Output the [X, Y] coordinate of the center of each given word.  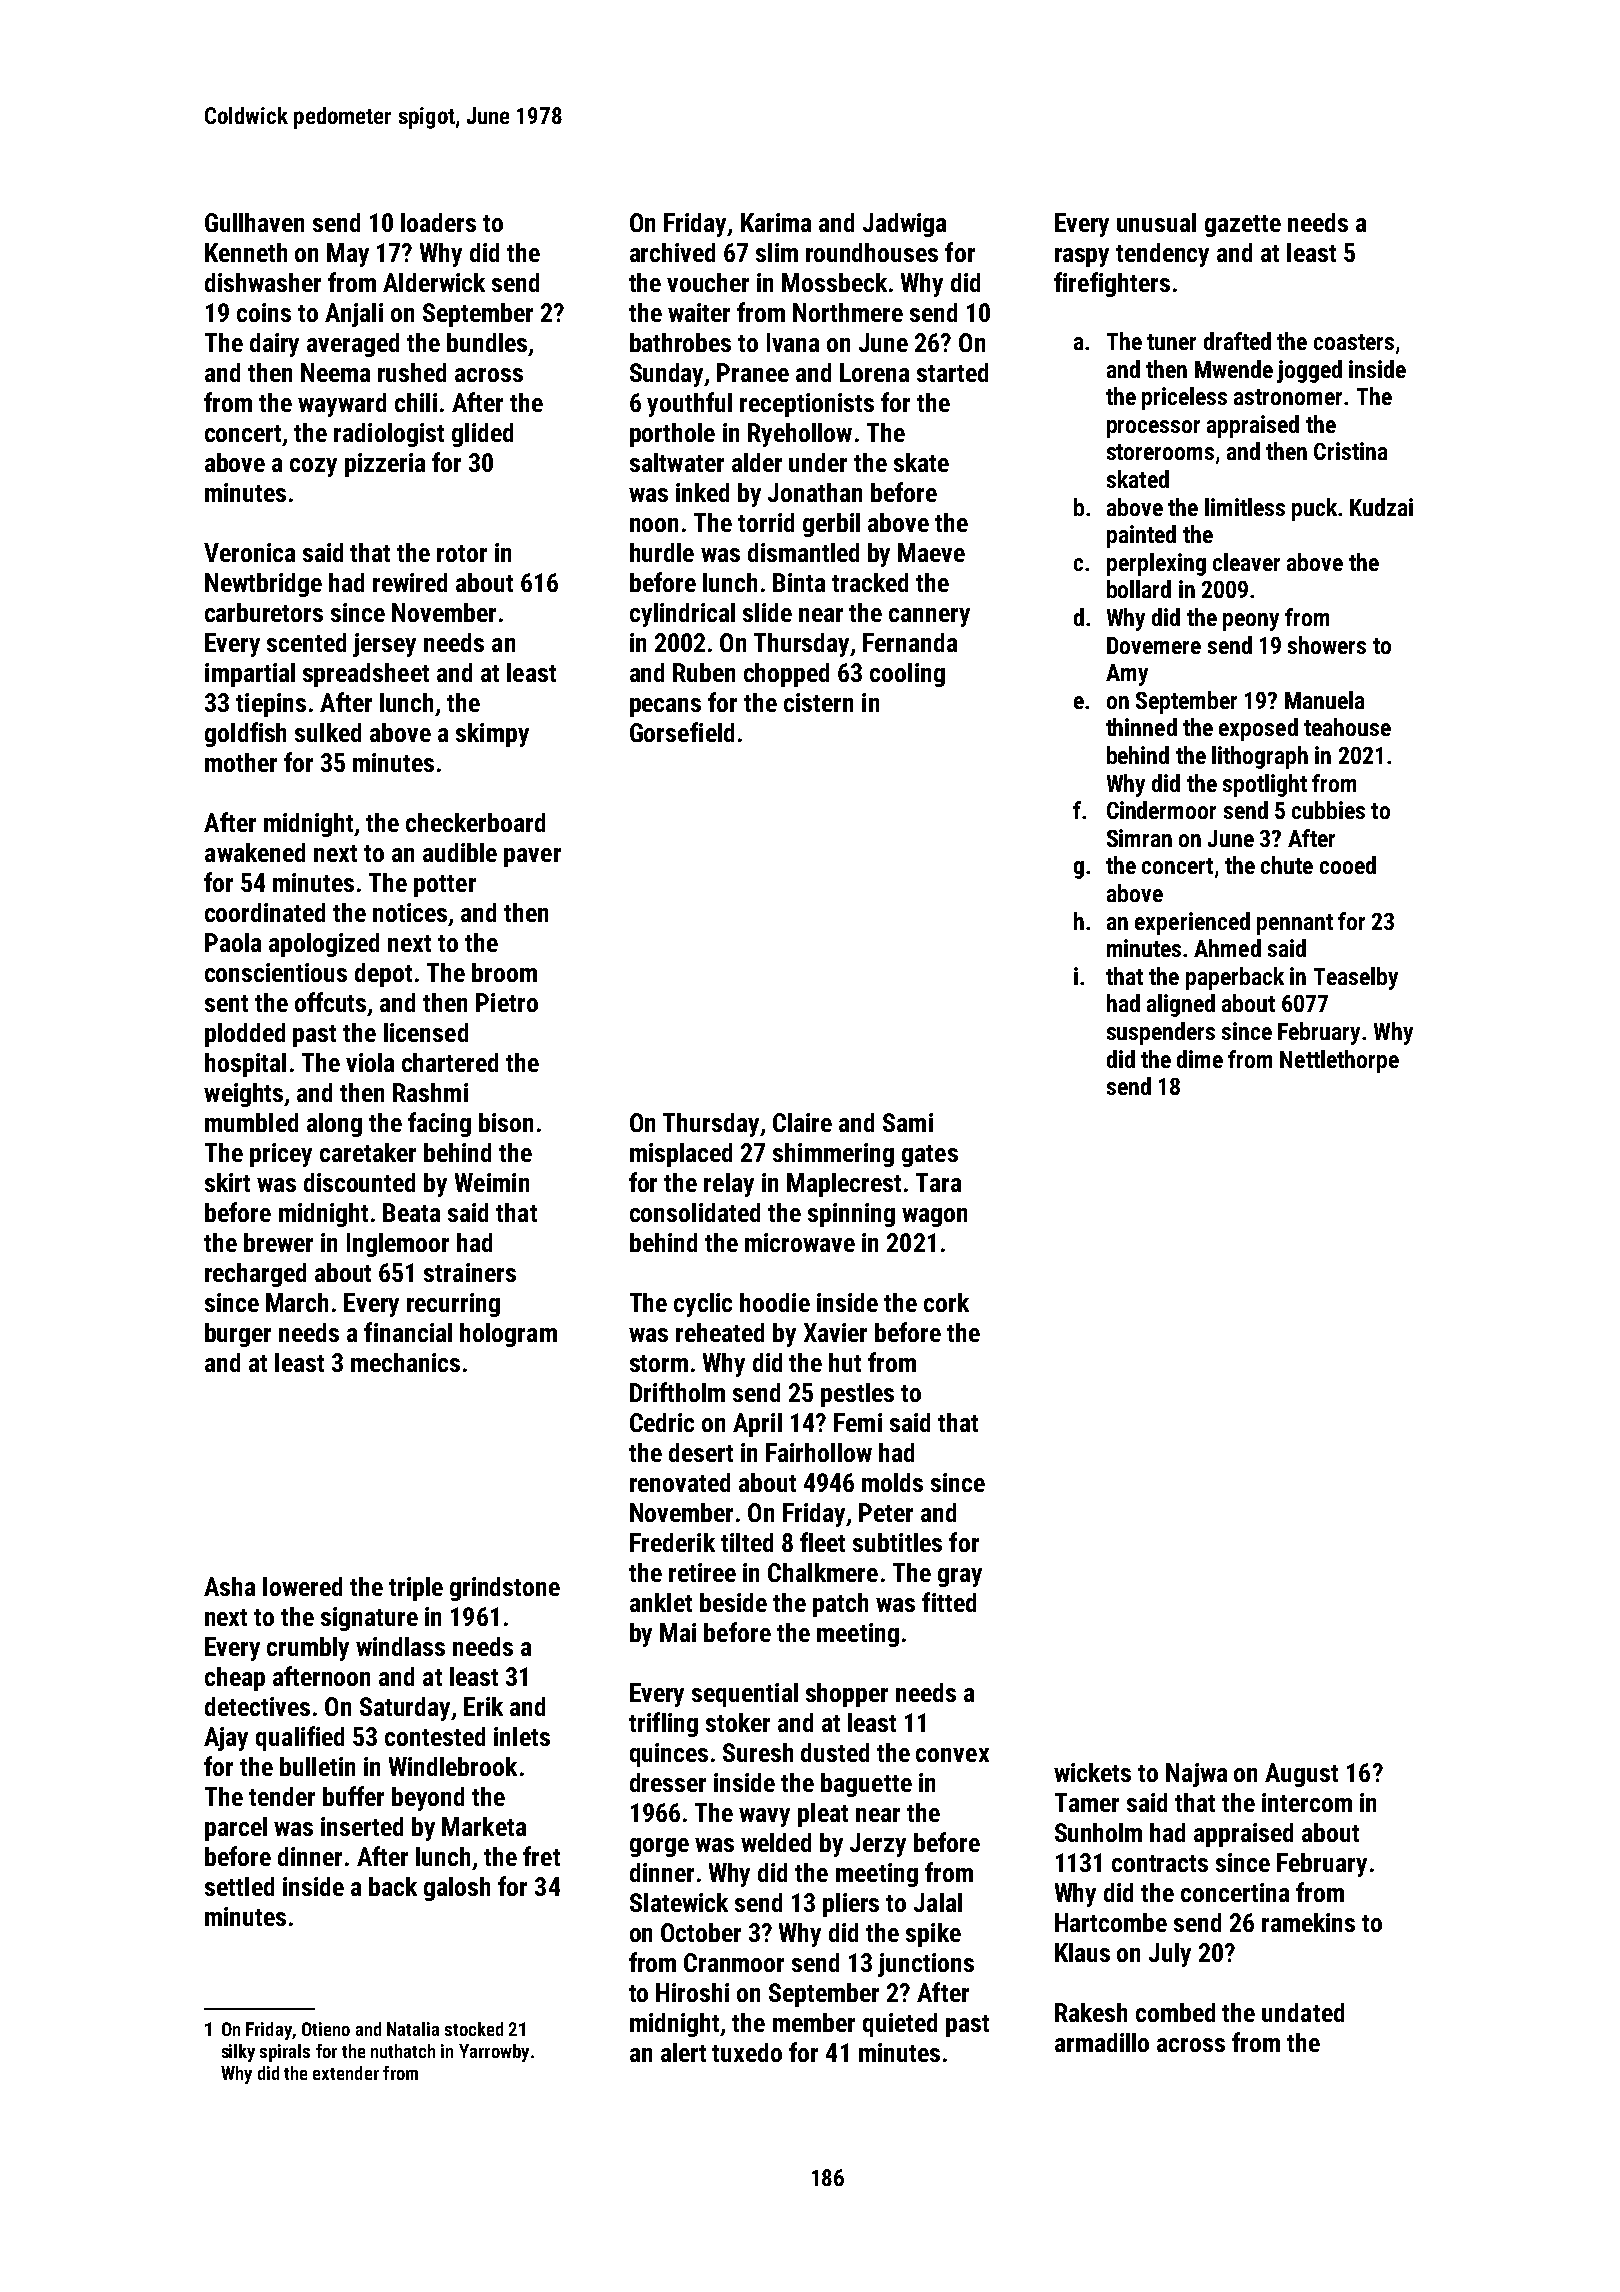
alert [683, 2052]
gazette [1243, 226]
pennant [1295, 924]
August [1301, 1775]
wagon [934, 1217]
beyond [428, 1799]
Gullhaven [254, 222]
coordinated [265, 912]
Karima [776, 222]
